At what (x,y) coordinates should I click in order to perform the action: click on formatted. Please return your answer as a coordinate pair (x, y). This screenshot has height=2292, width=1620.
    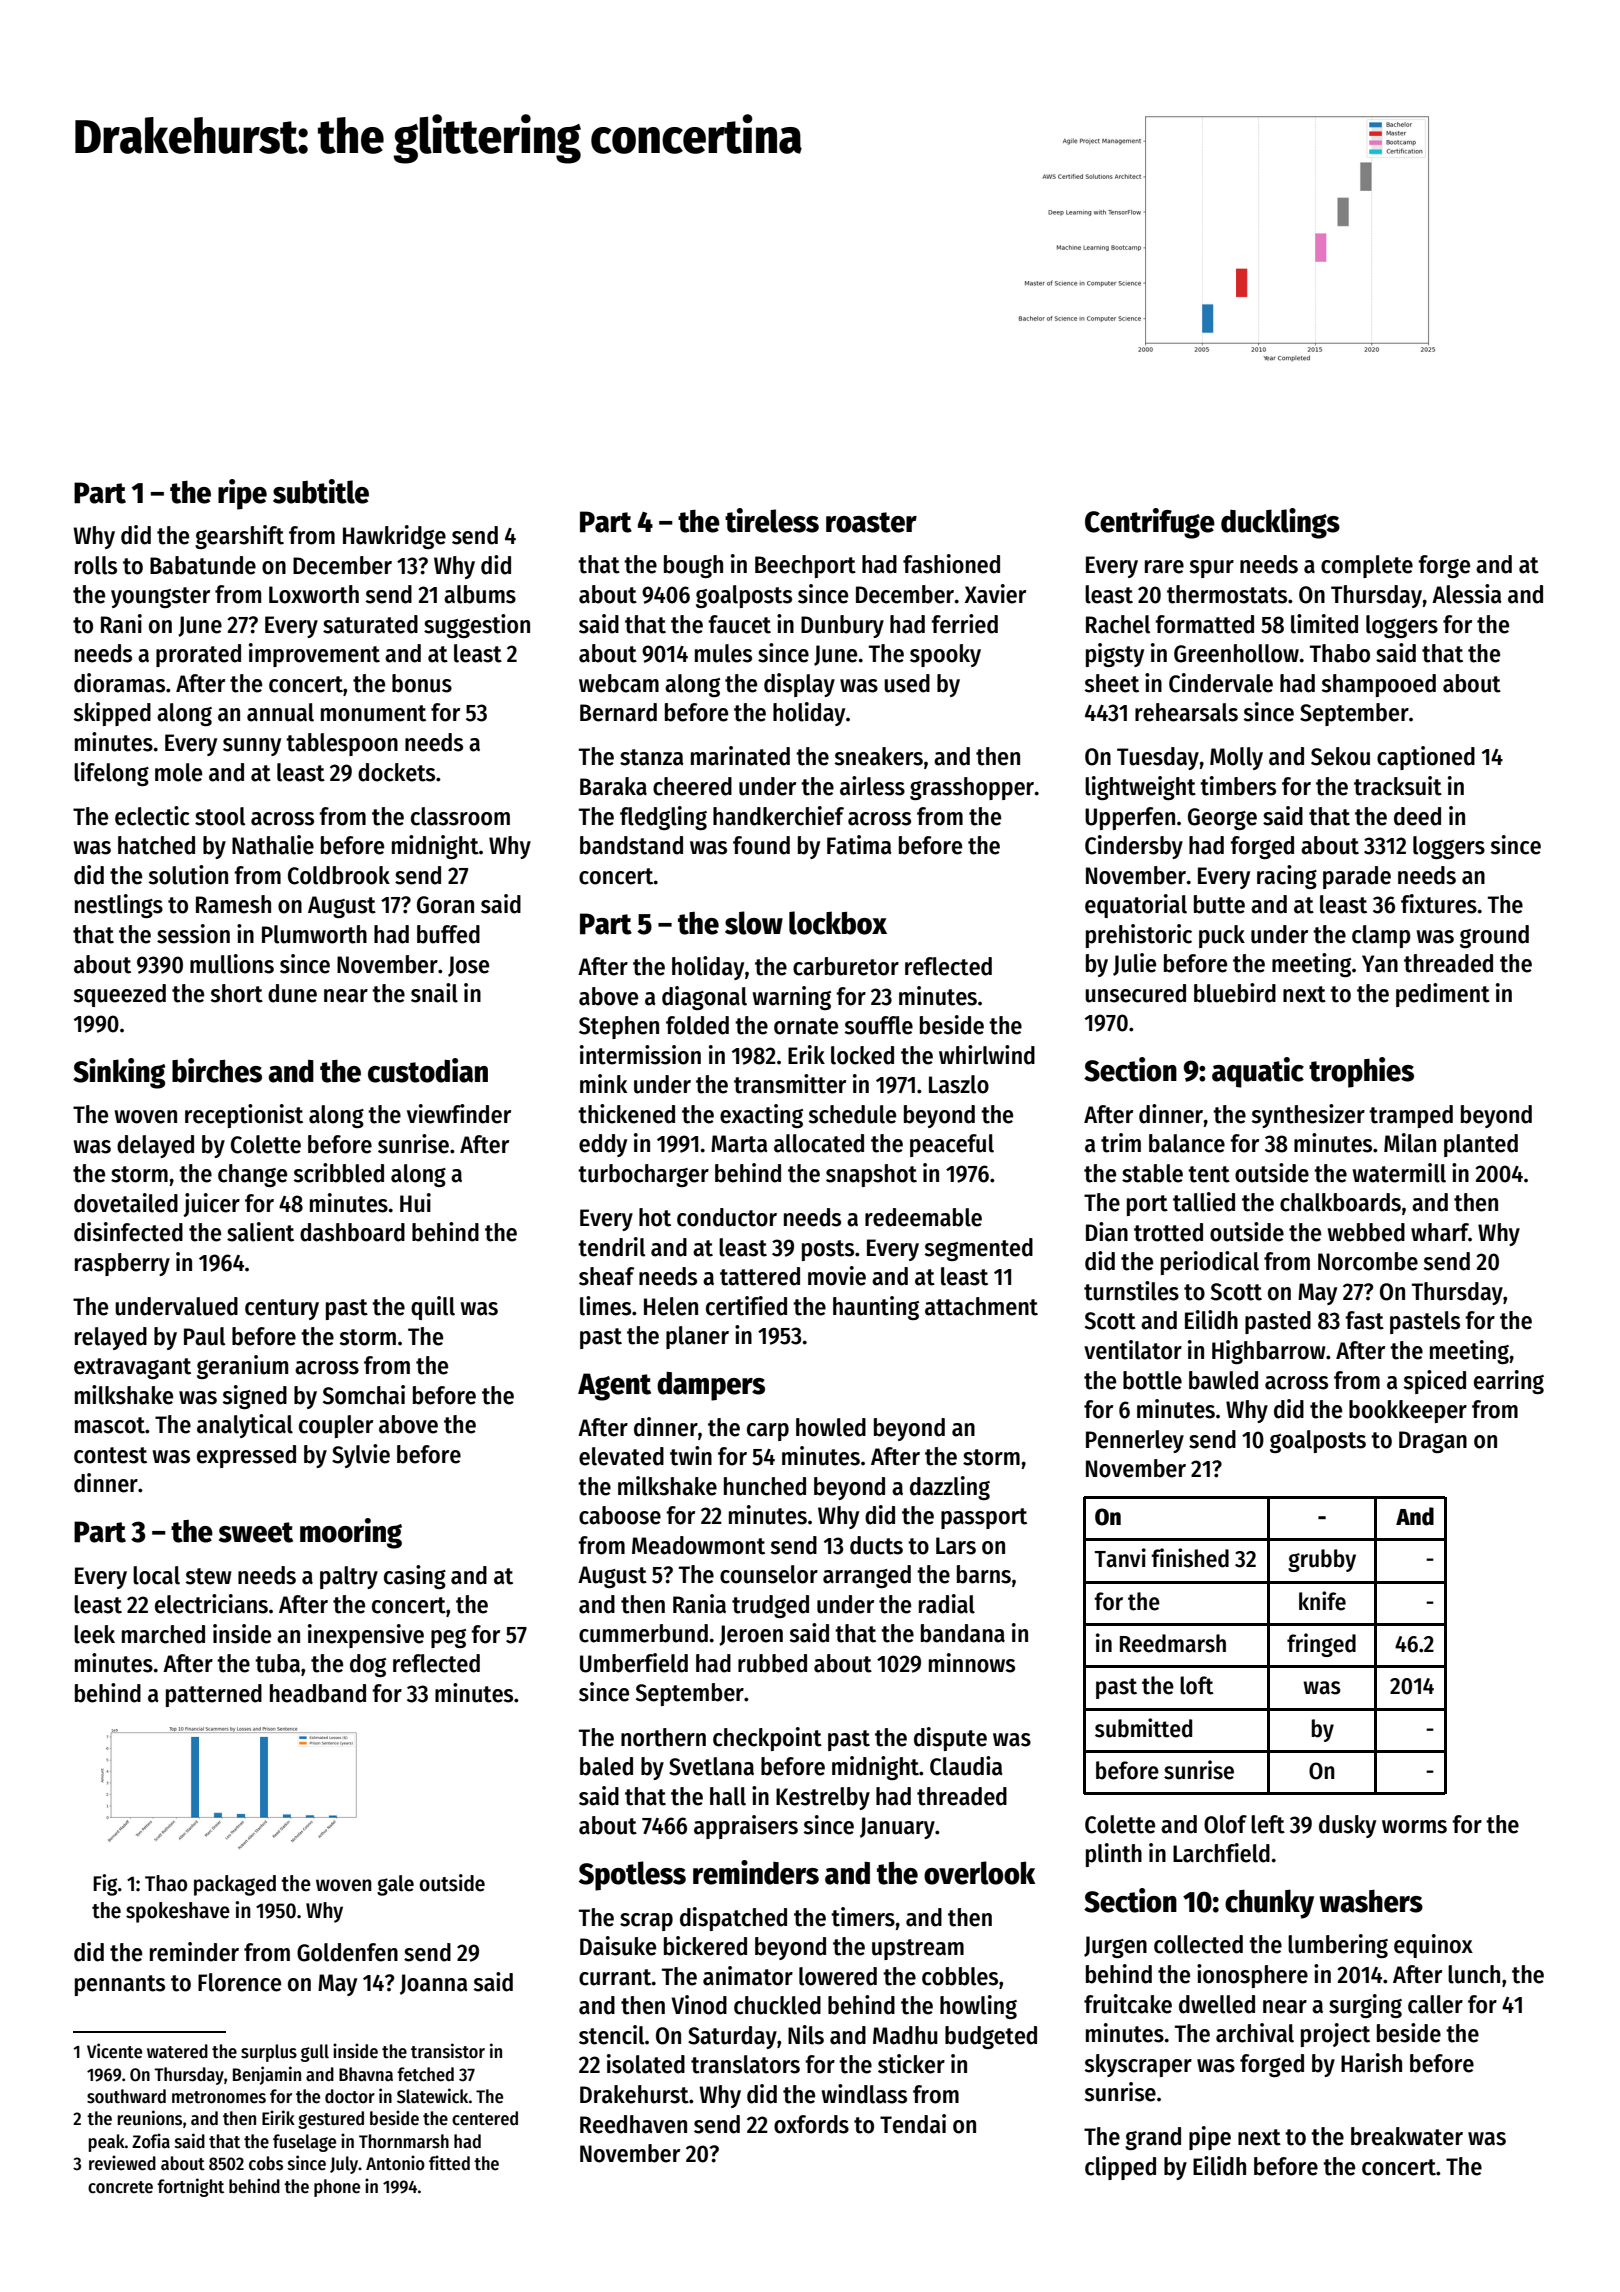
    Looking at the image, I should click on (1204, 624).
